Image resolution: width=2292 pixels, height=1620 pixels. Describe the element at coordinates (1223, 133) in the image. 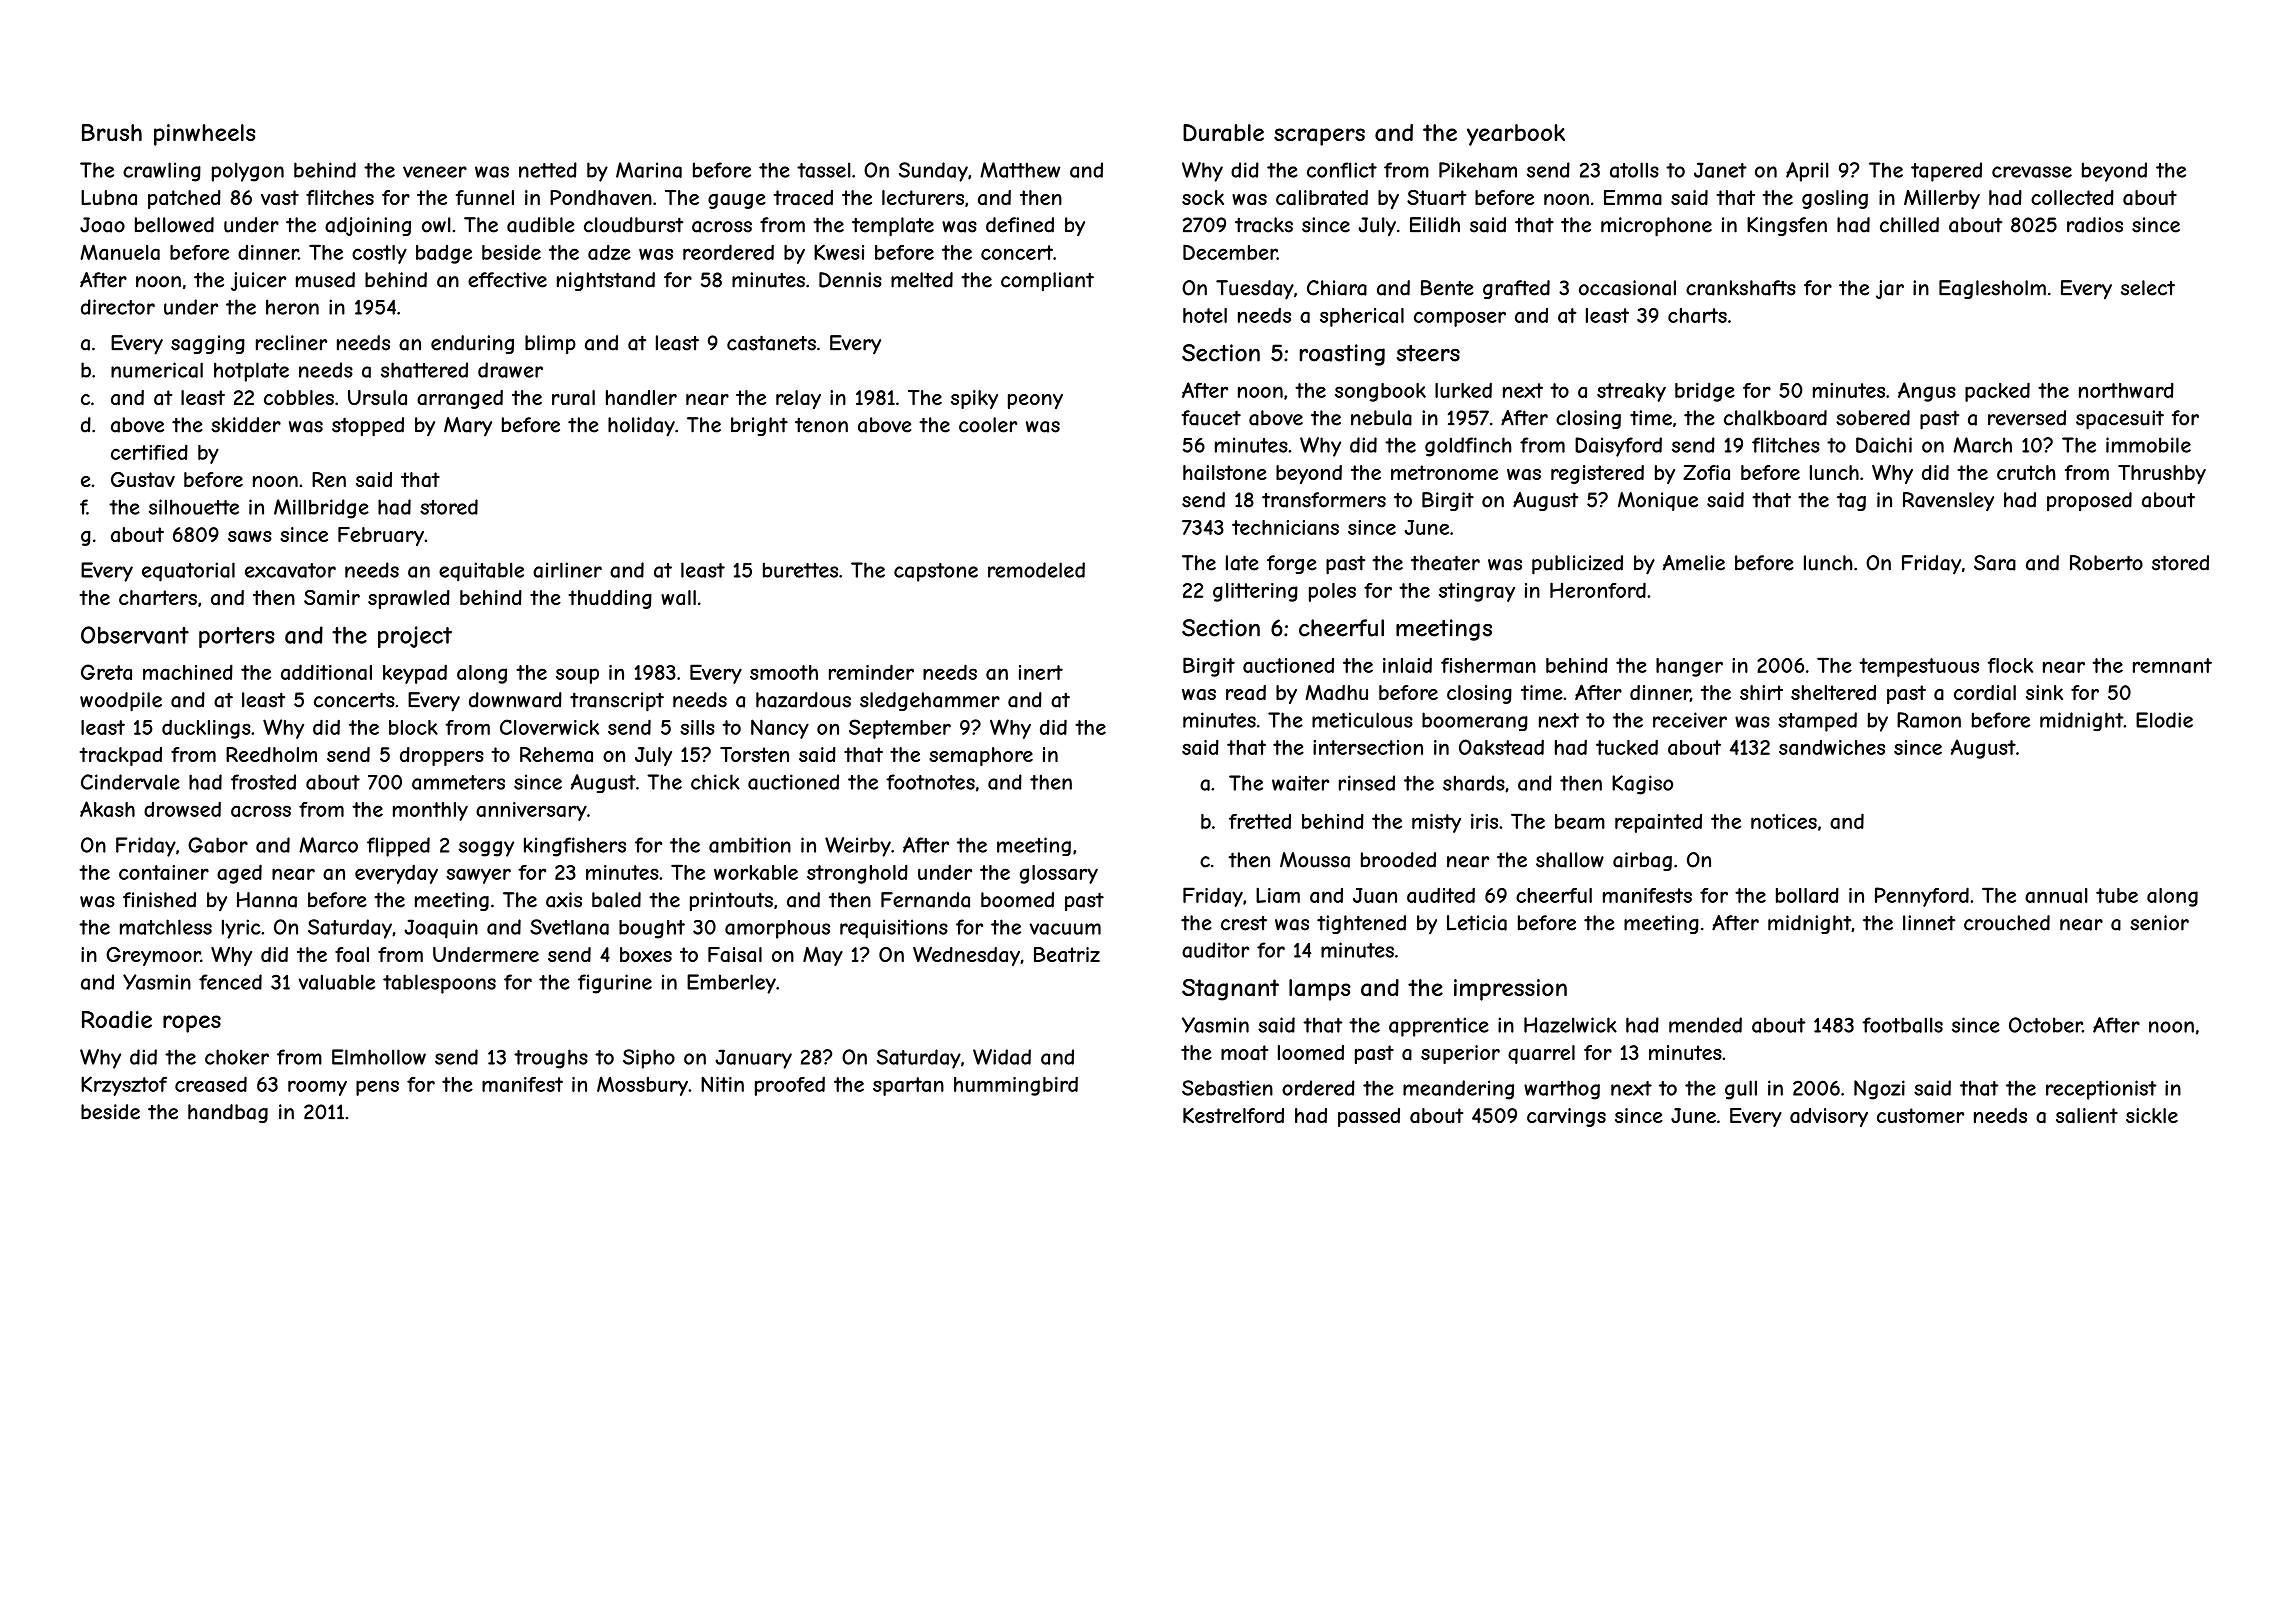

I see `Durable` at that location.
